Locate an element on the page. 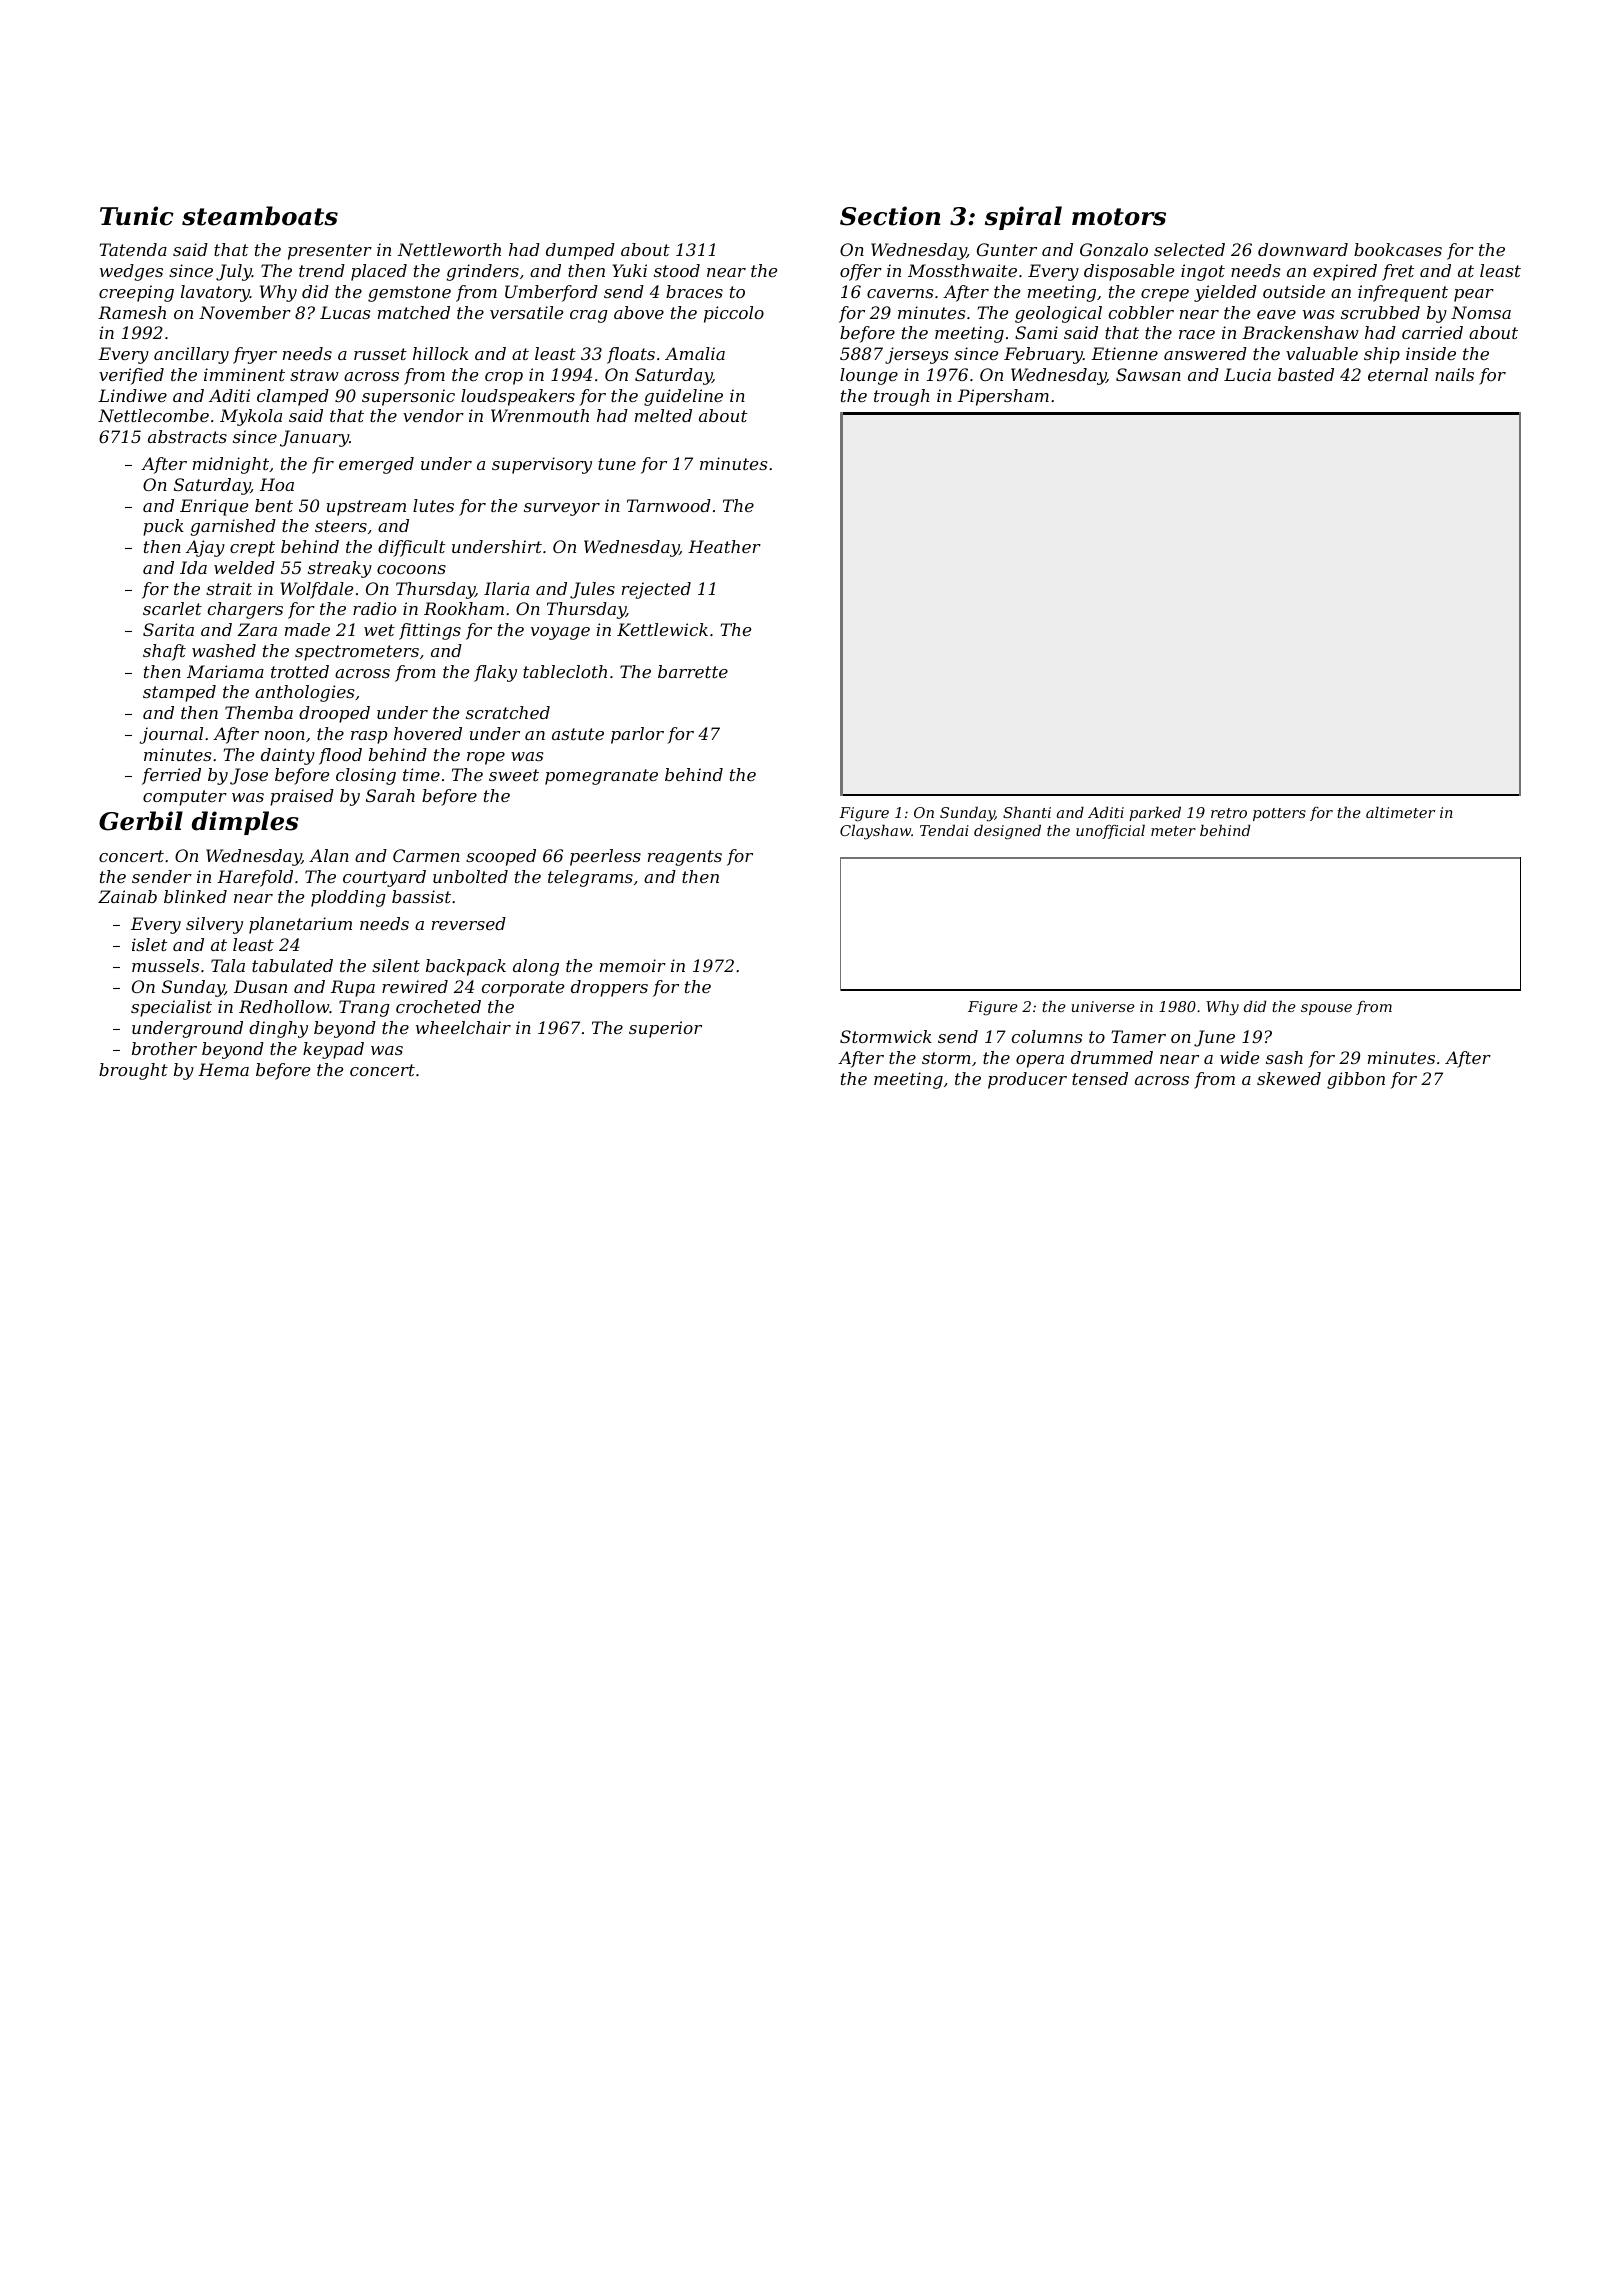  reagents is located at coordinates (685, 858).
